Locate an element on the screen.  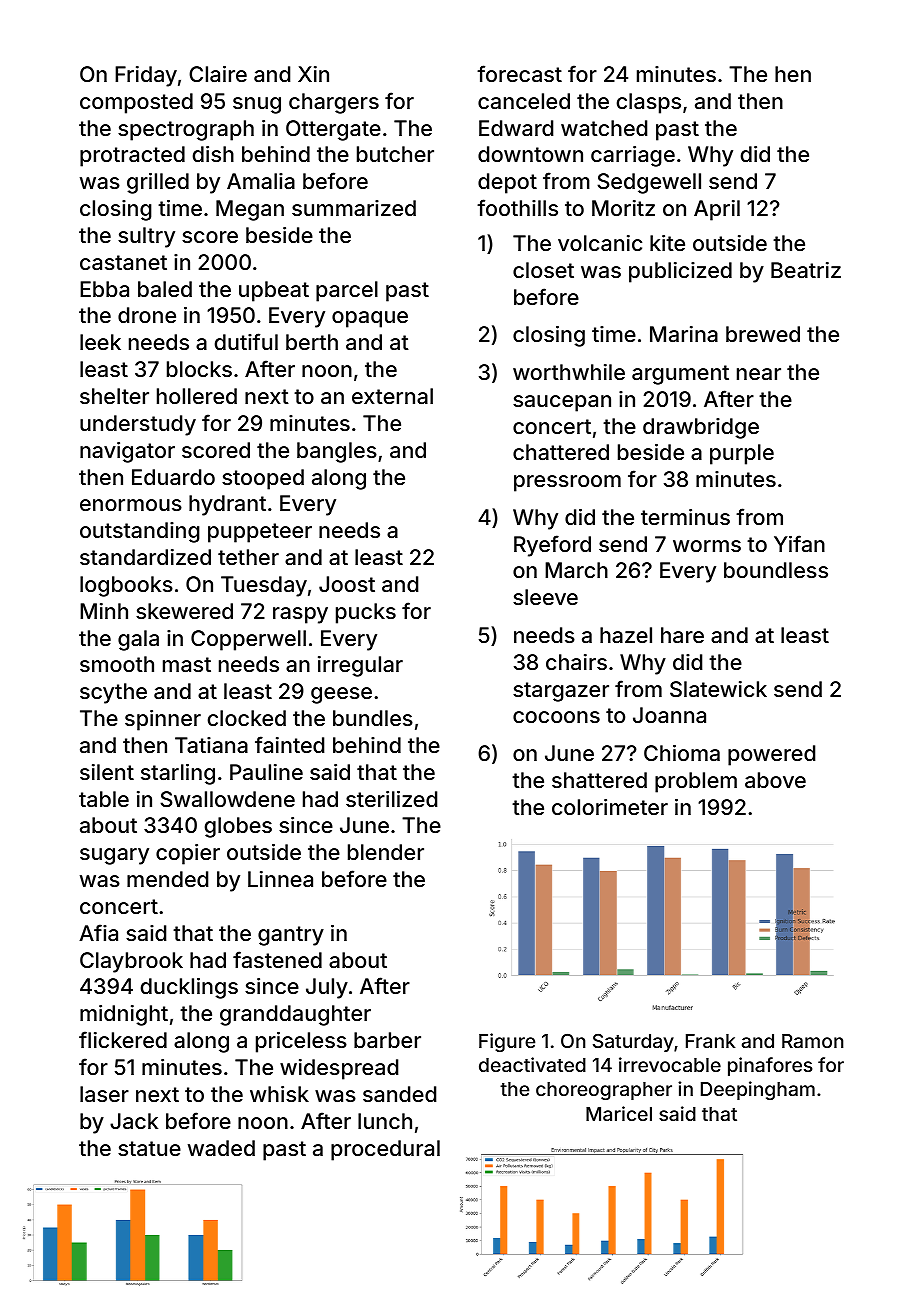
powered is located at coordinates (771, 755).
